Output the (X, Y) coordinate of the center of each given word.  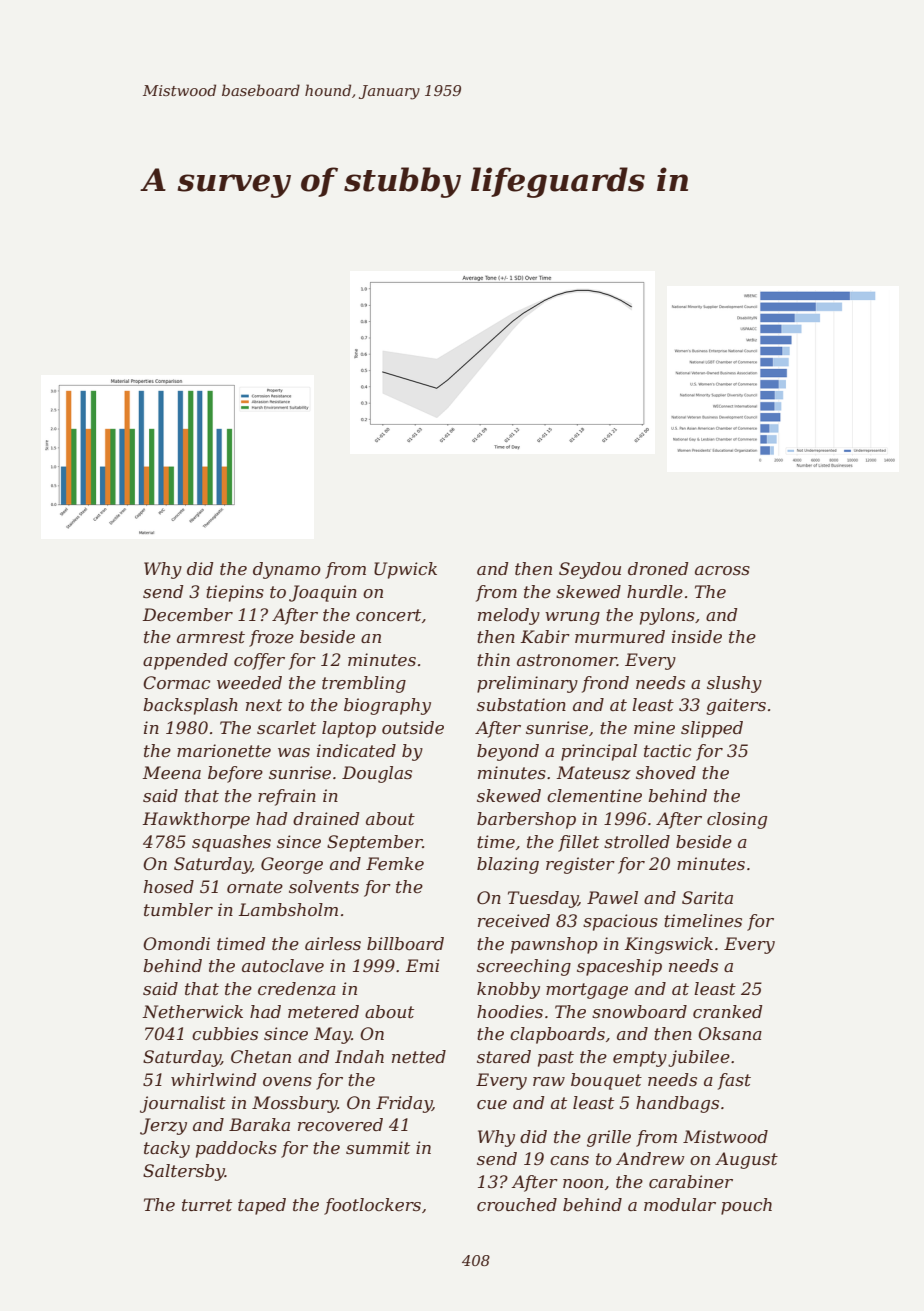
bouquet (606, 1081)
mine (654, 727)
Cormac (176, 682)
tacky (167, 1149)
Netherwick (192, 1011)
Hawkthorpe (196, 820)
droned (658, 568)
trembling (364, 684)
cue (492, 1104)
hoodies (510, 1011)
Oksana (730, 1033)
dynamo (287, 570)
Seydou (590, 570)
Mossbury (295, 1104)
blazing (508, 865)
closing (737, 820)
